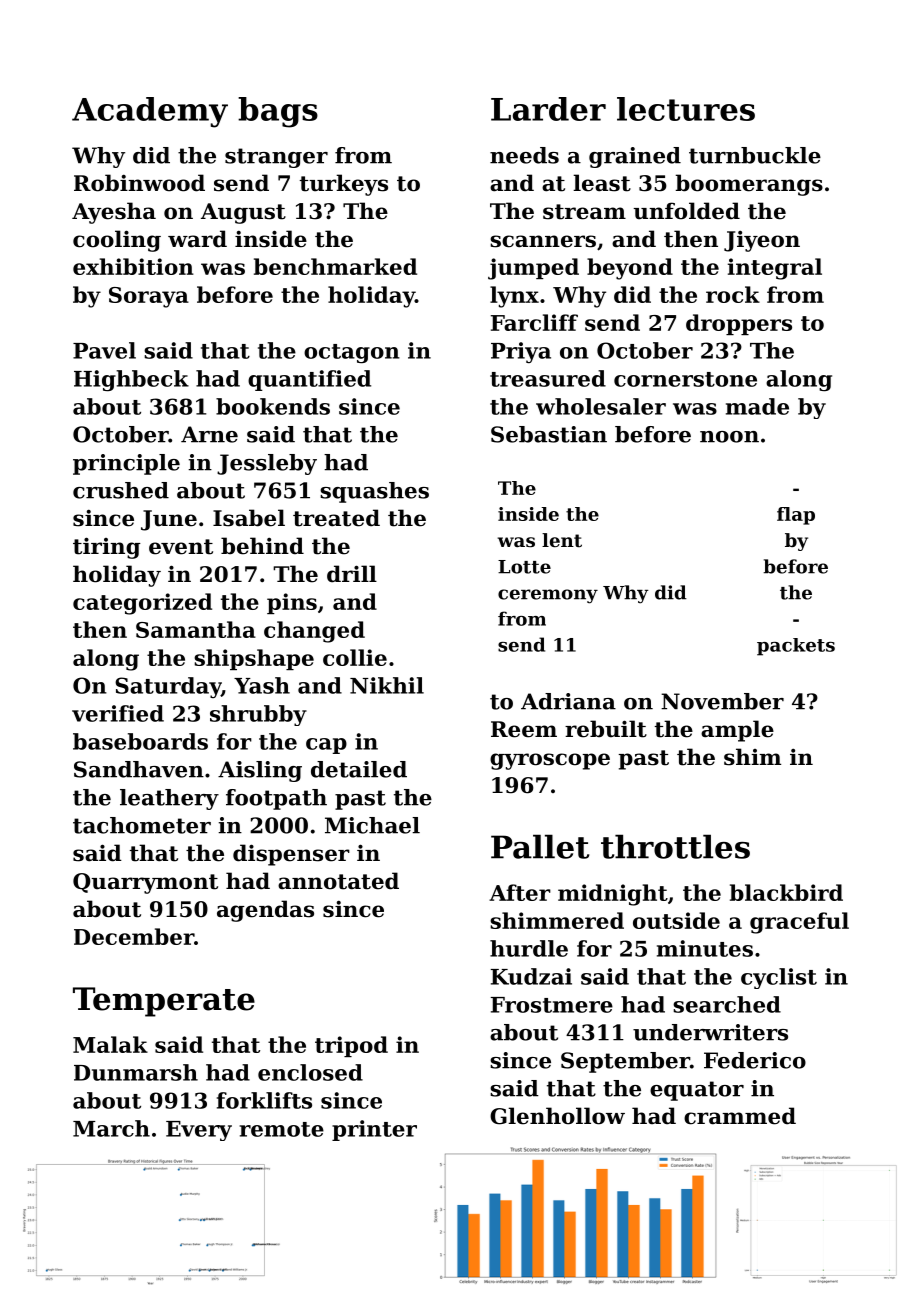 The width and height of the screenshot is (924, 1311). Describe the element at coordinates (196, 629) in the screenshot. I see `Samantha` at that location.
